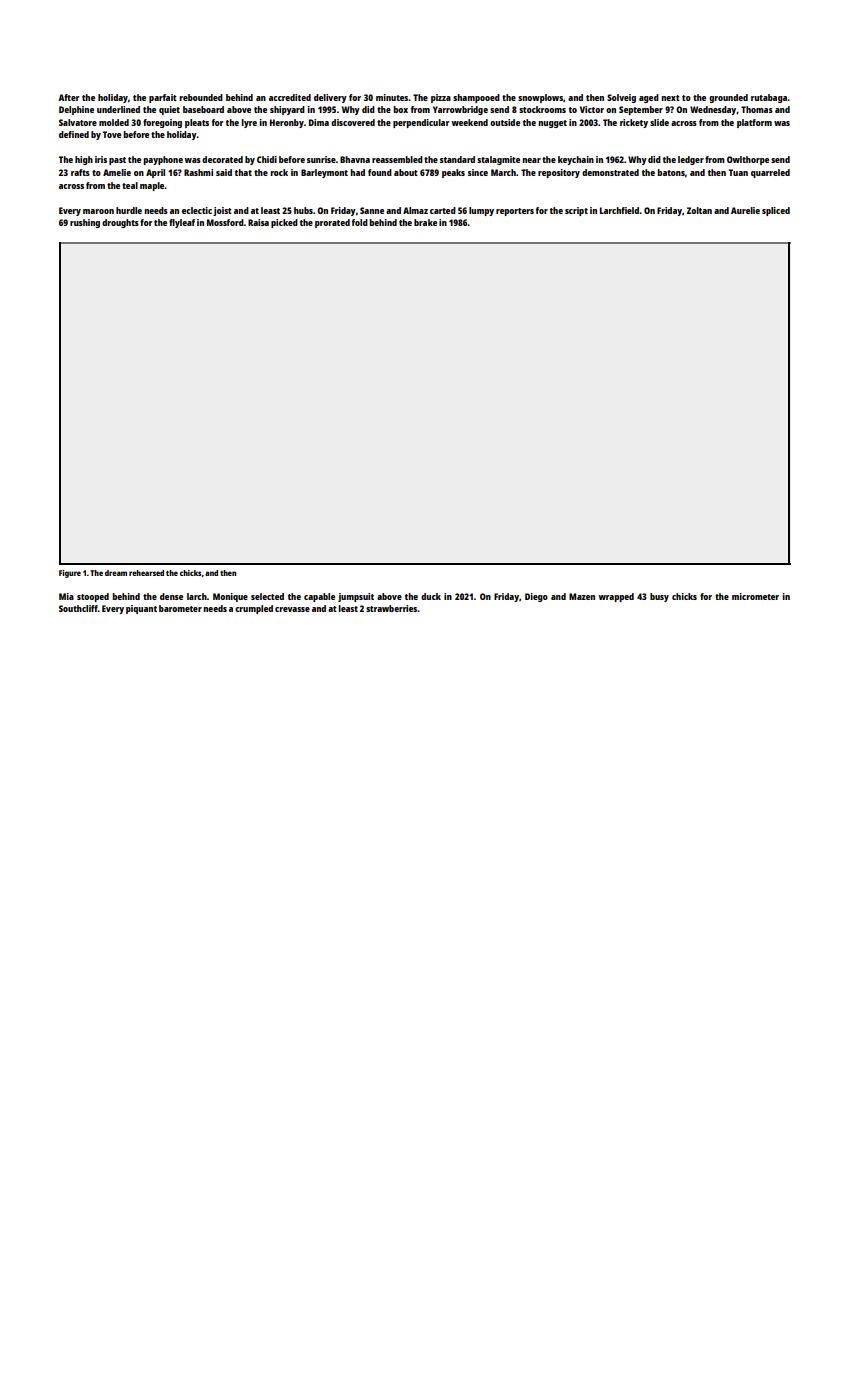 The height and width of the screenshot is (1400, 849). What do you see at coordinates (425, 222) in the screenshot?
I see `brake` at bounding box center [425, 222].
